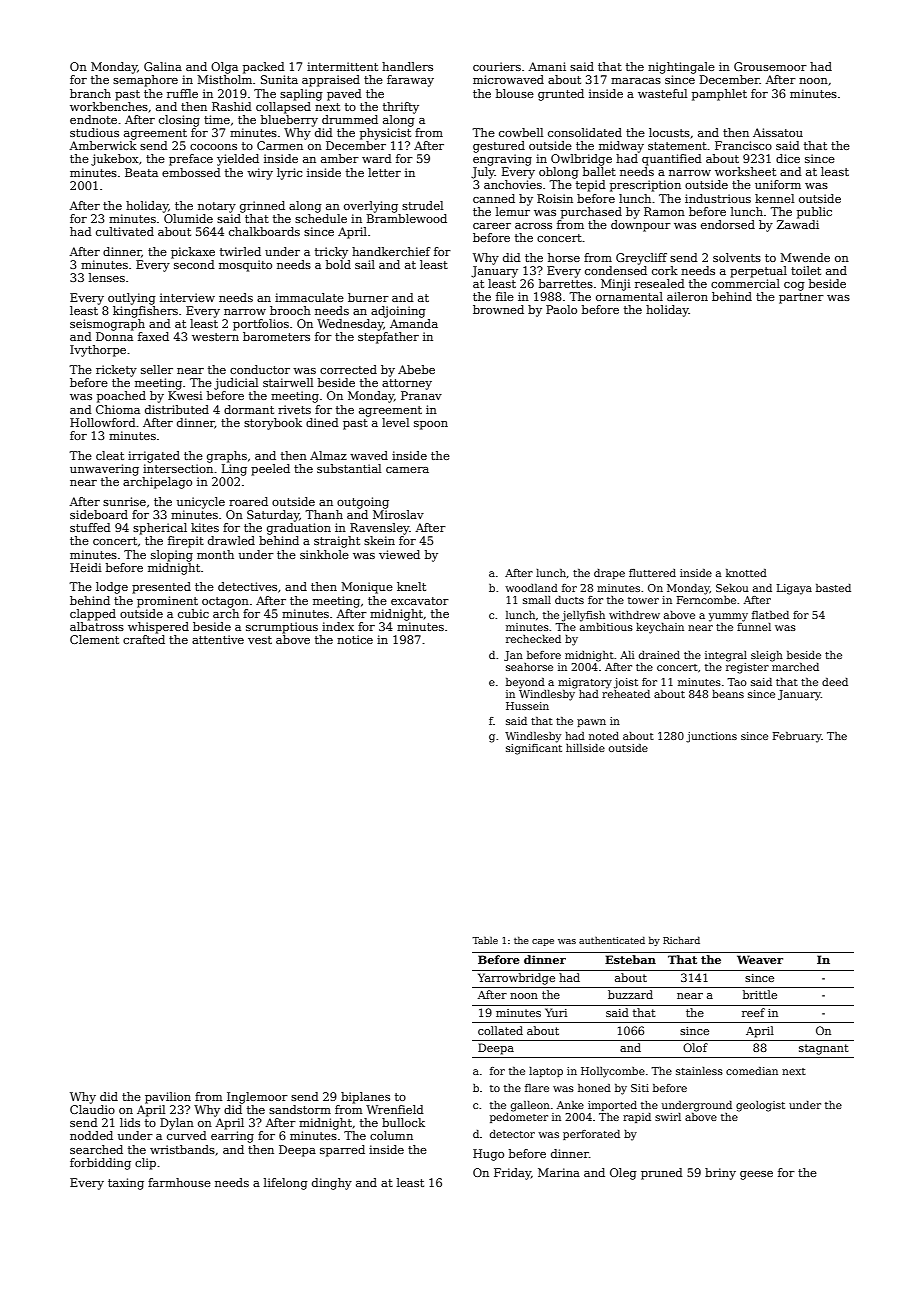 The height and width of the image is (1308, 924). Describe the element at coordinates (349, 468) in the image. I see `substantial` at that location.
